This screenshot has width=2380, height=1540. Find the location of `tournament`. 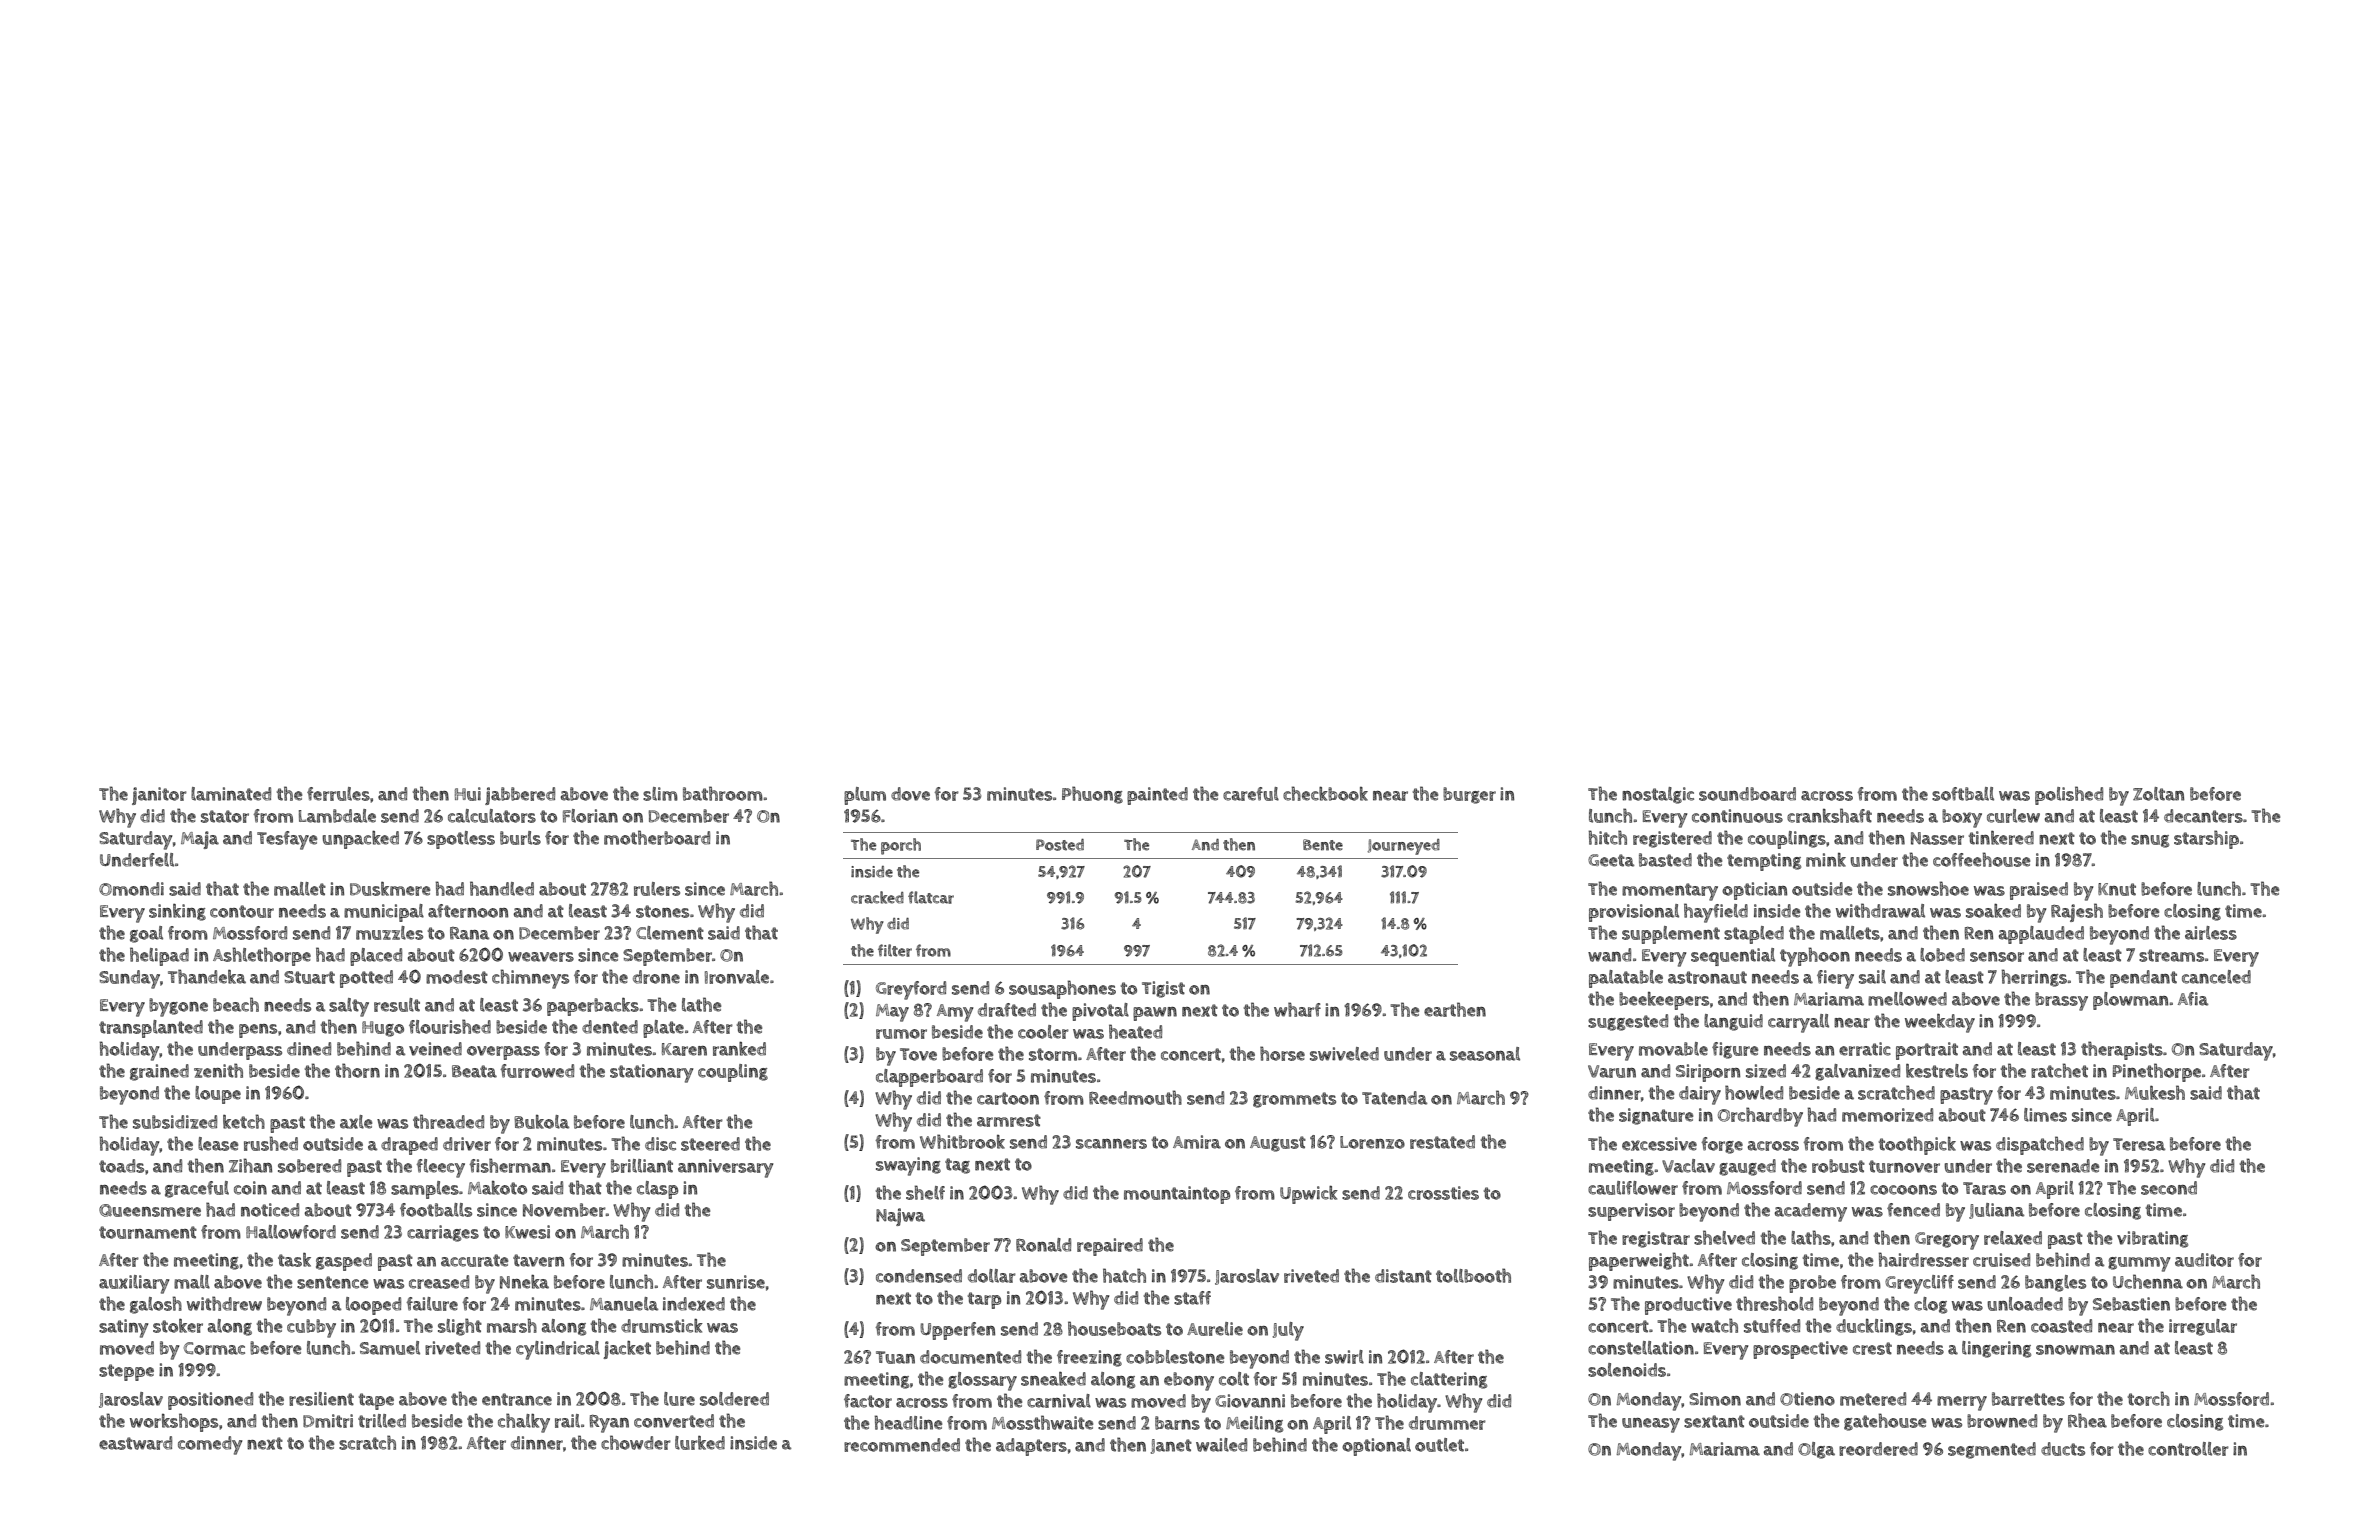

tournament is located at coordinates (148, 1232).
